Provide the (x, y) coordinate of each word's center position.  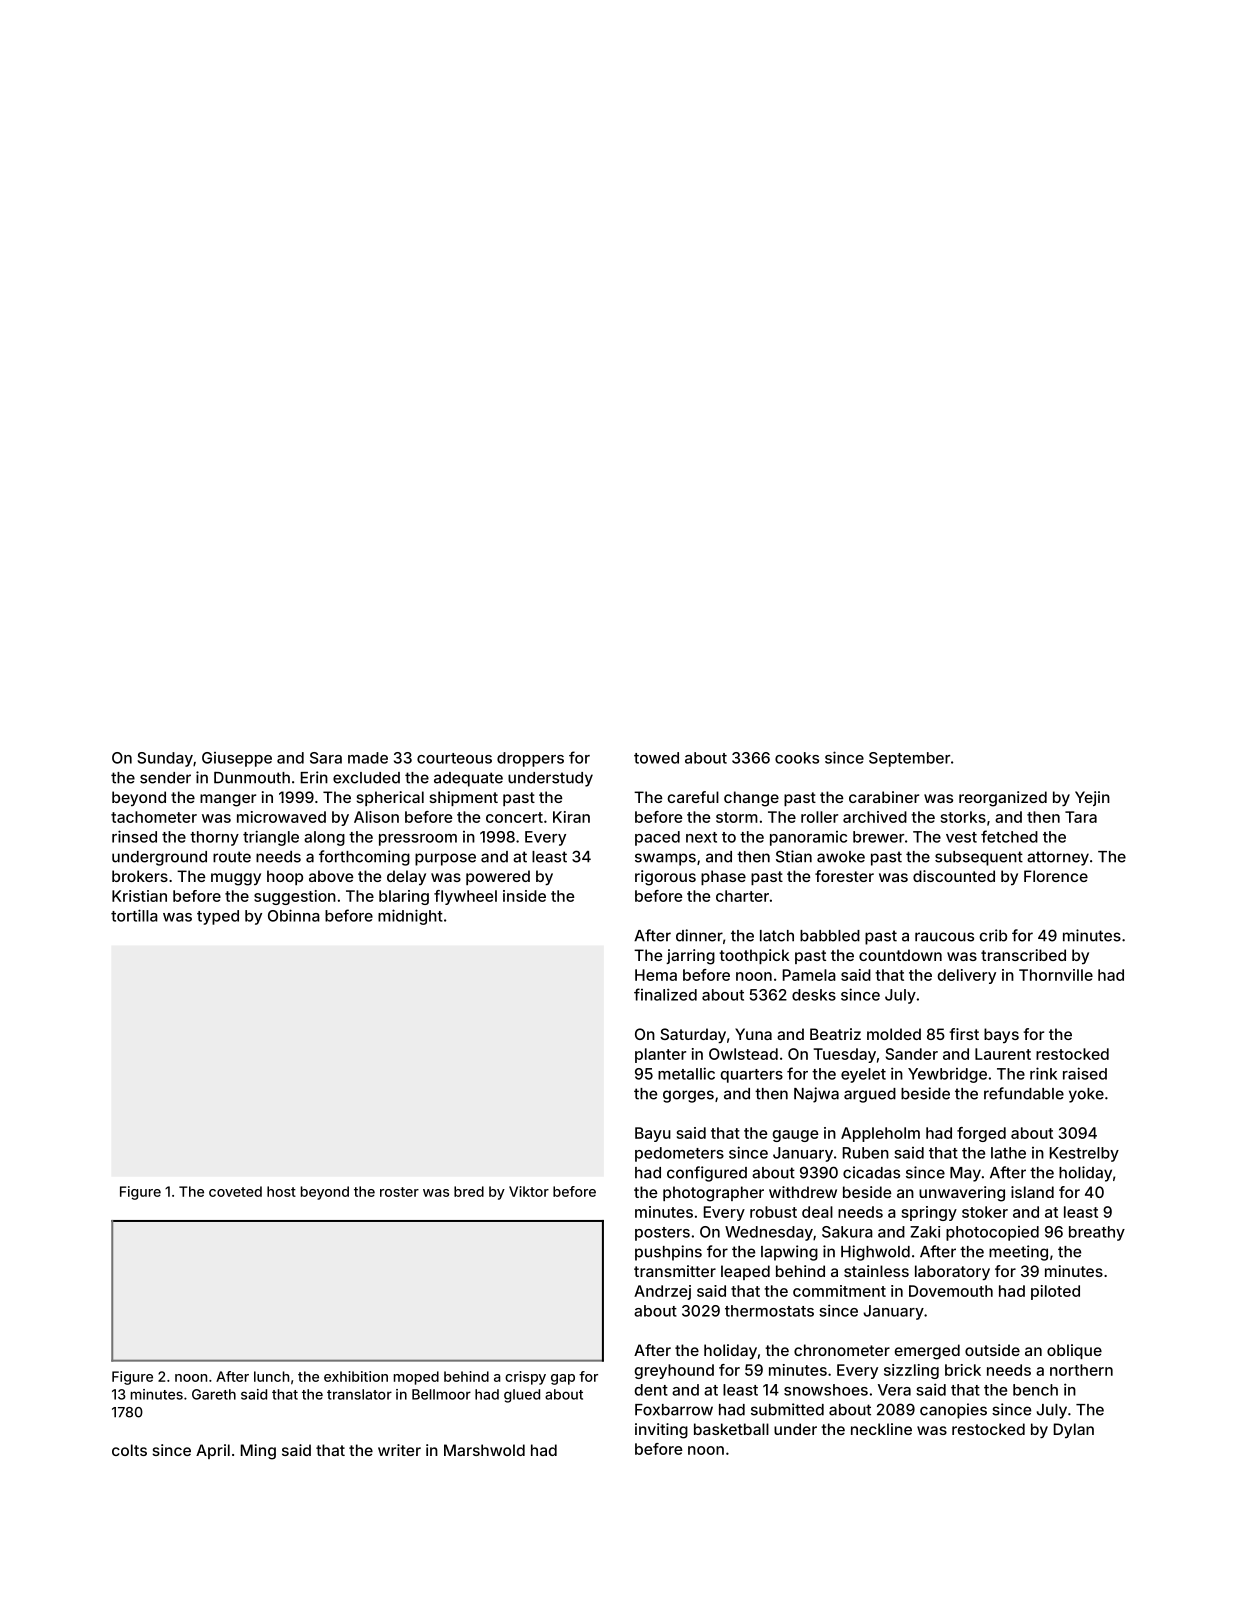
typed (218, 917)
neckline (881, 1429)
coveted (235, 1191)
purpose (445, 859)
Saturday (693, 1035)
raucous (944, 937)
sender (165, 778)
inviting (661, 1431)
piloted (1055, 1292)
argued (870, 1095)
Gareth (214, 1394)
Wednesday (769, 1233)
